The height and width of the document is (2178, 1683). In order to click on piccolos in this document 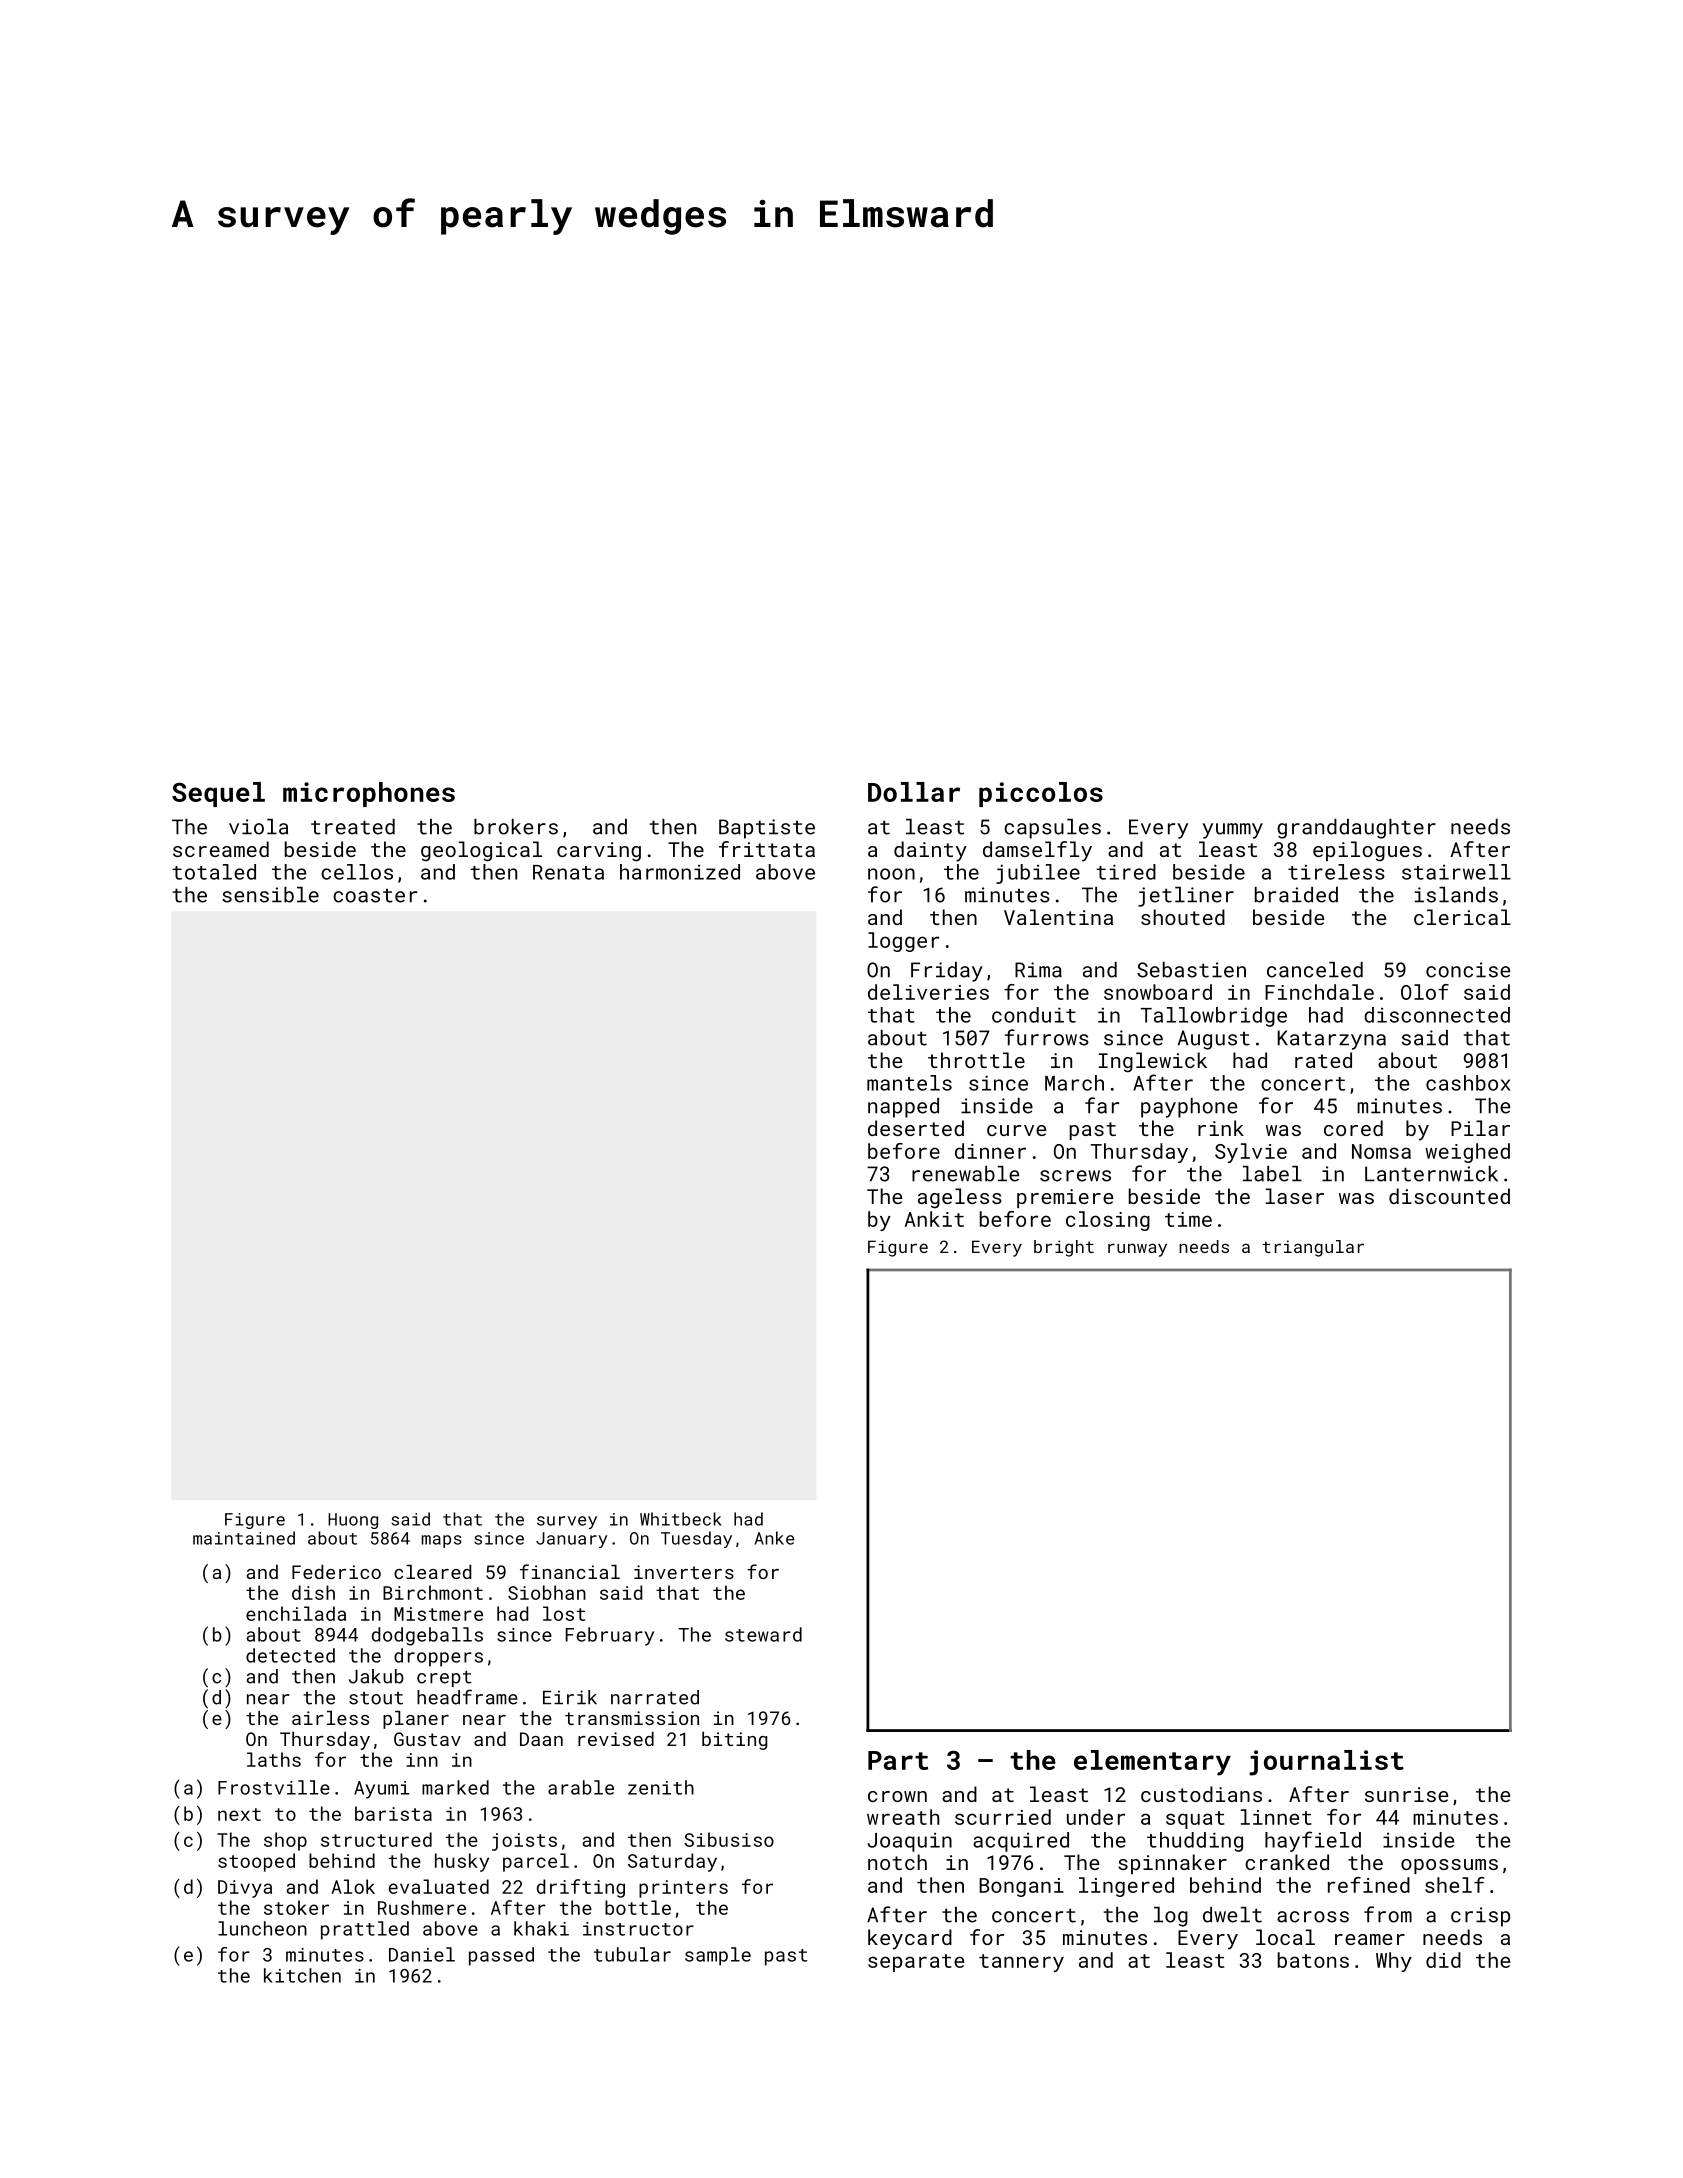, I will do `click(1041, 794)`.
